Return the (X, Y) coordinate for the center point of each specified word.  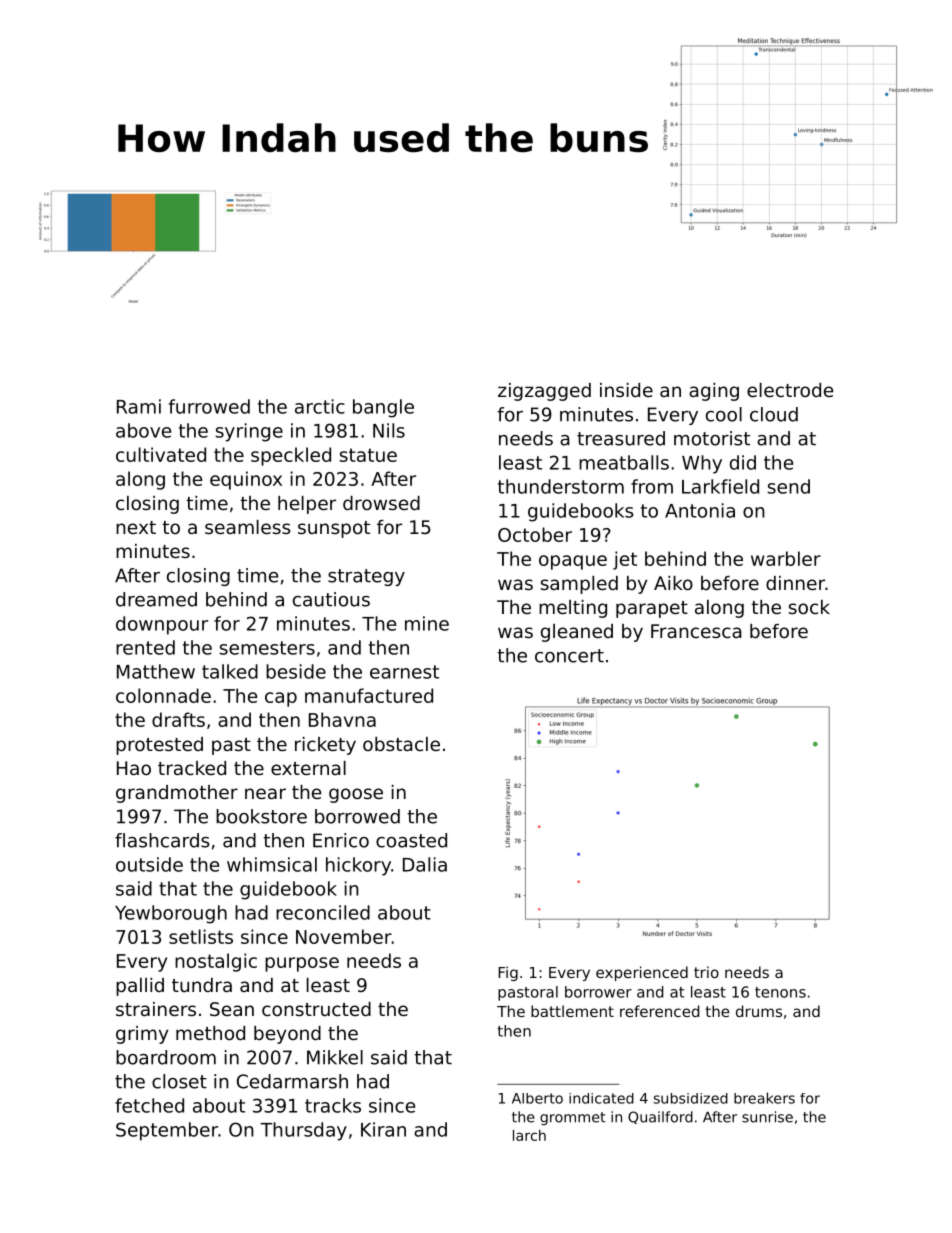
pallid (140, 987)
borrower (598, 992)
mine (427, 623)
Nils (389, 430)
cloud (774, 414)
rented (145, 647)
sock (809, 607)
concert (569, 656)
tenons (780, 992)
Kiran (383, 1129)
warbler (786, 558)
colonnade (163, 695)
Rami (139, 406)
